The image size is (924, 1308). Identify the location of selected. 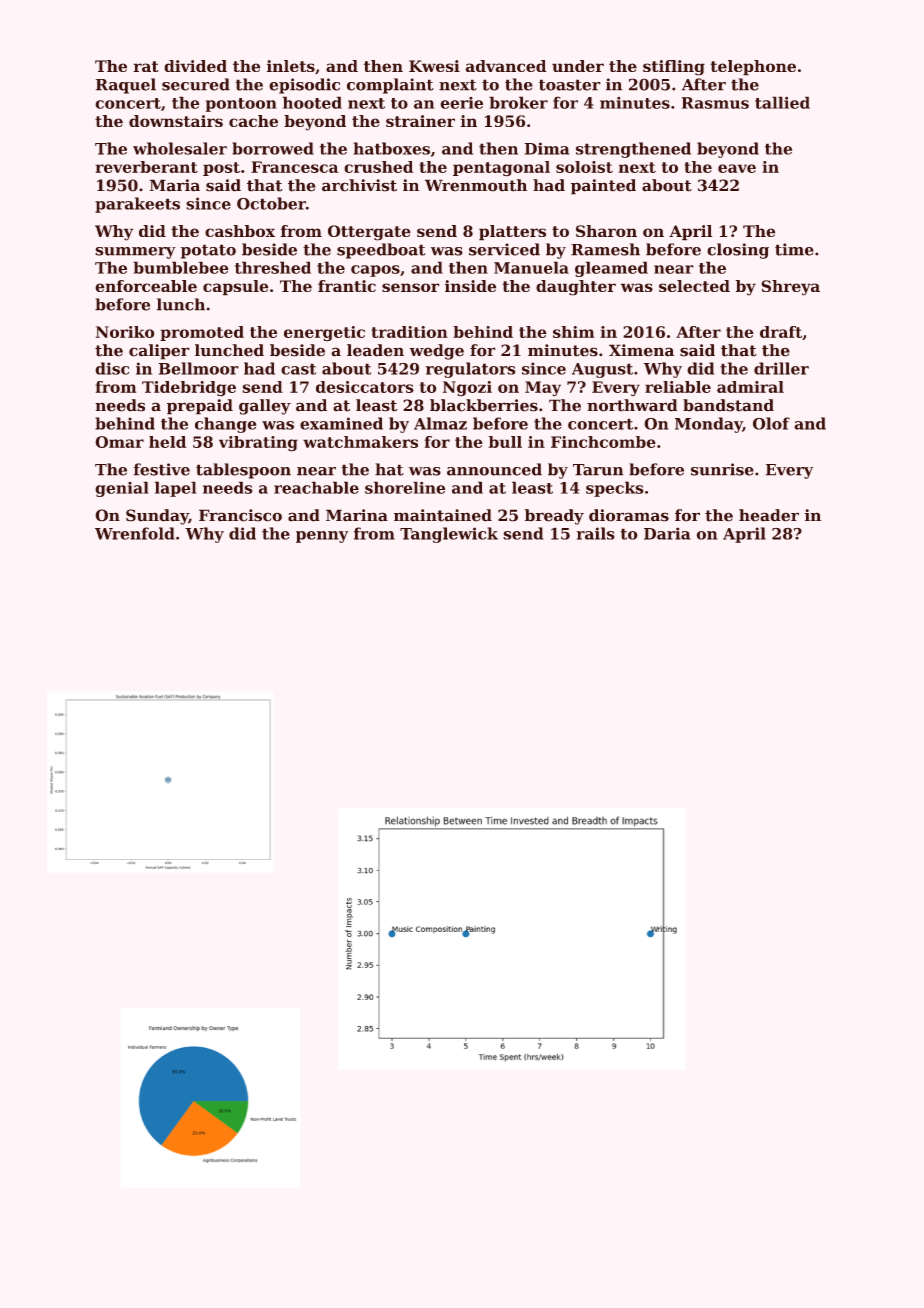
(694, 286).
